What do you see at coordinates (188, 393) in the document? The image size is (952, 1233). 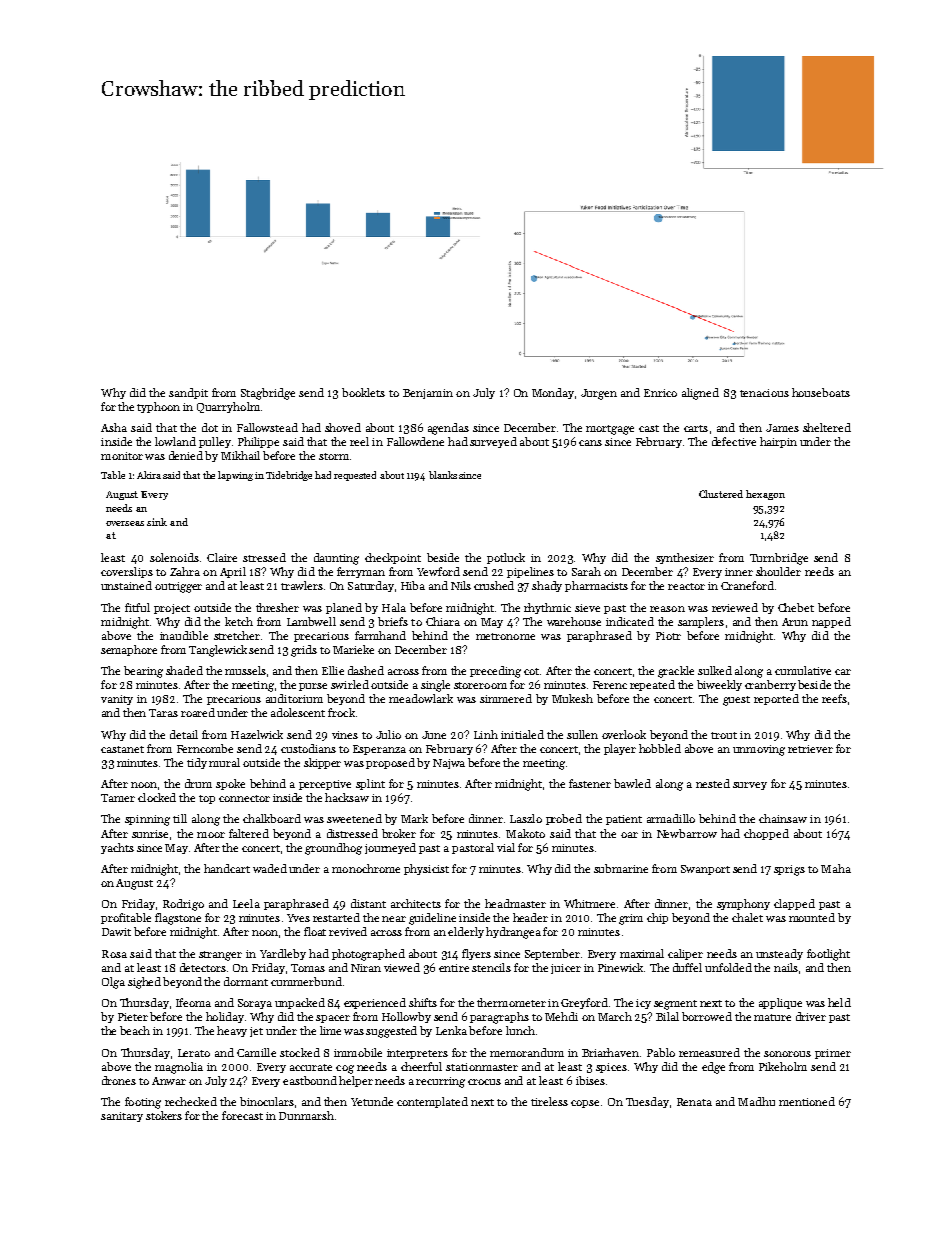 I see `sandpit` at bounding box center [188, 393].
